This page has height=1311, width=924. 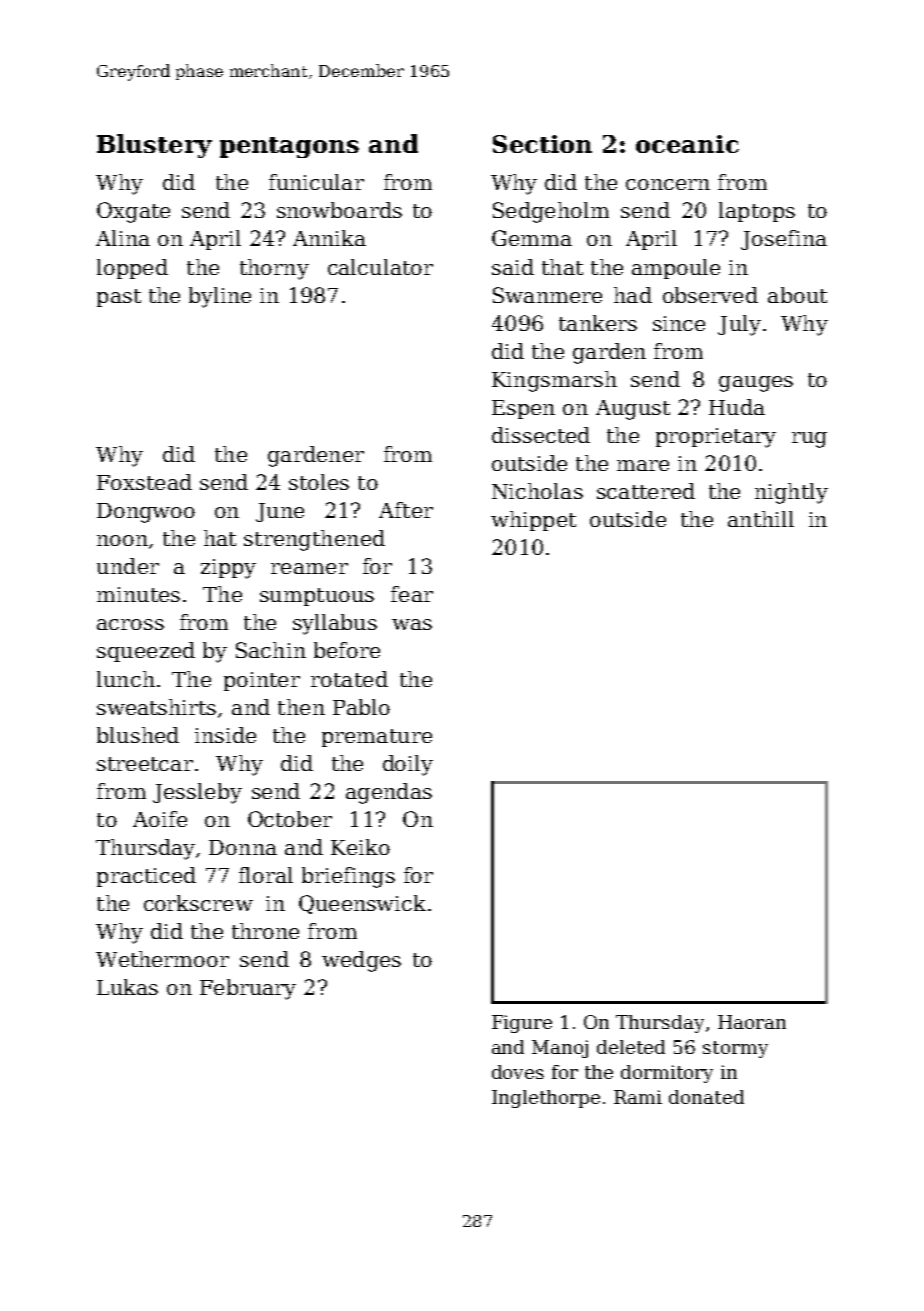 What do you see at coordinates (761, 519) in the page?
I see `anthill` at bounding box center [761, 519].
